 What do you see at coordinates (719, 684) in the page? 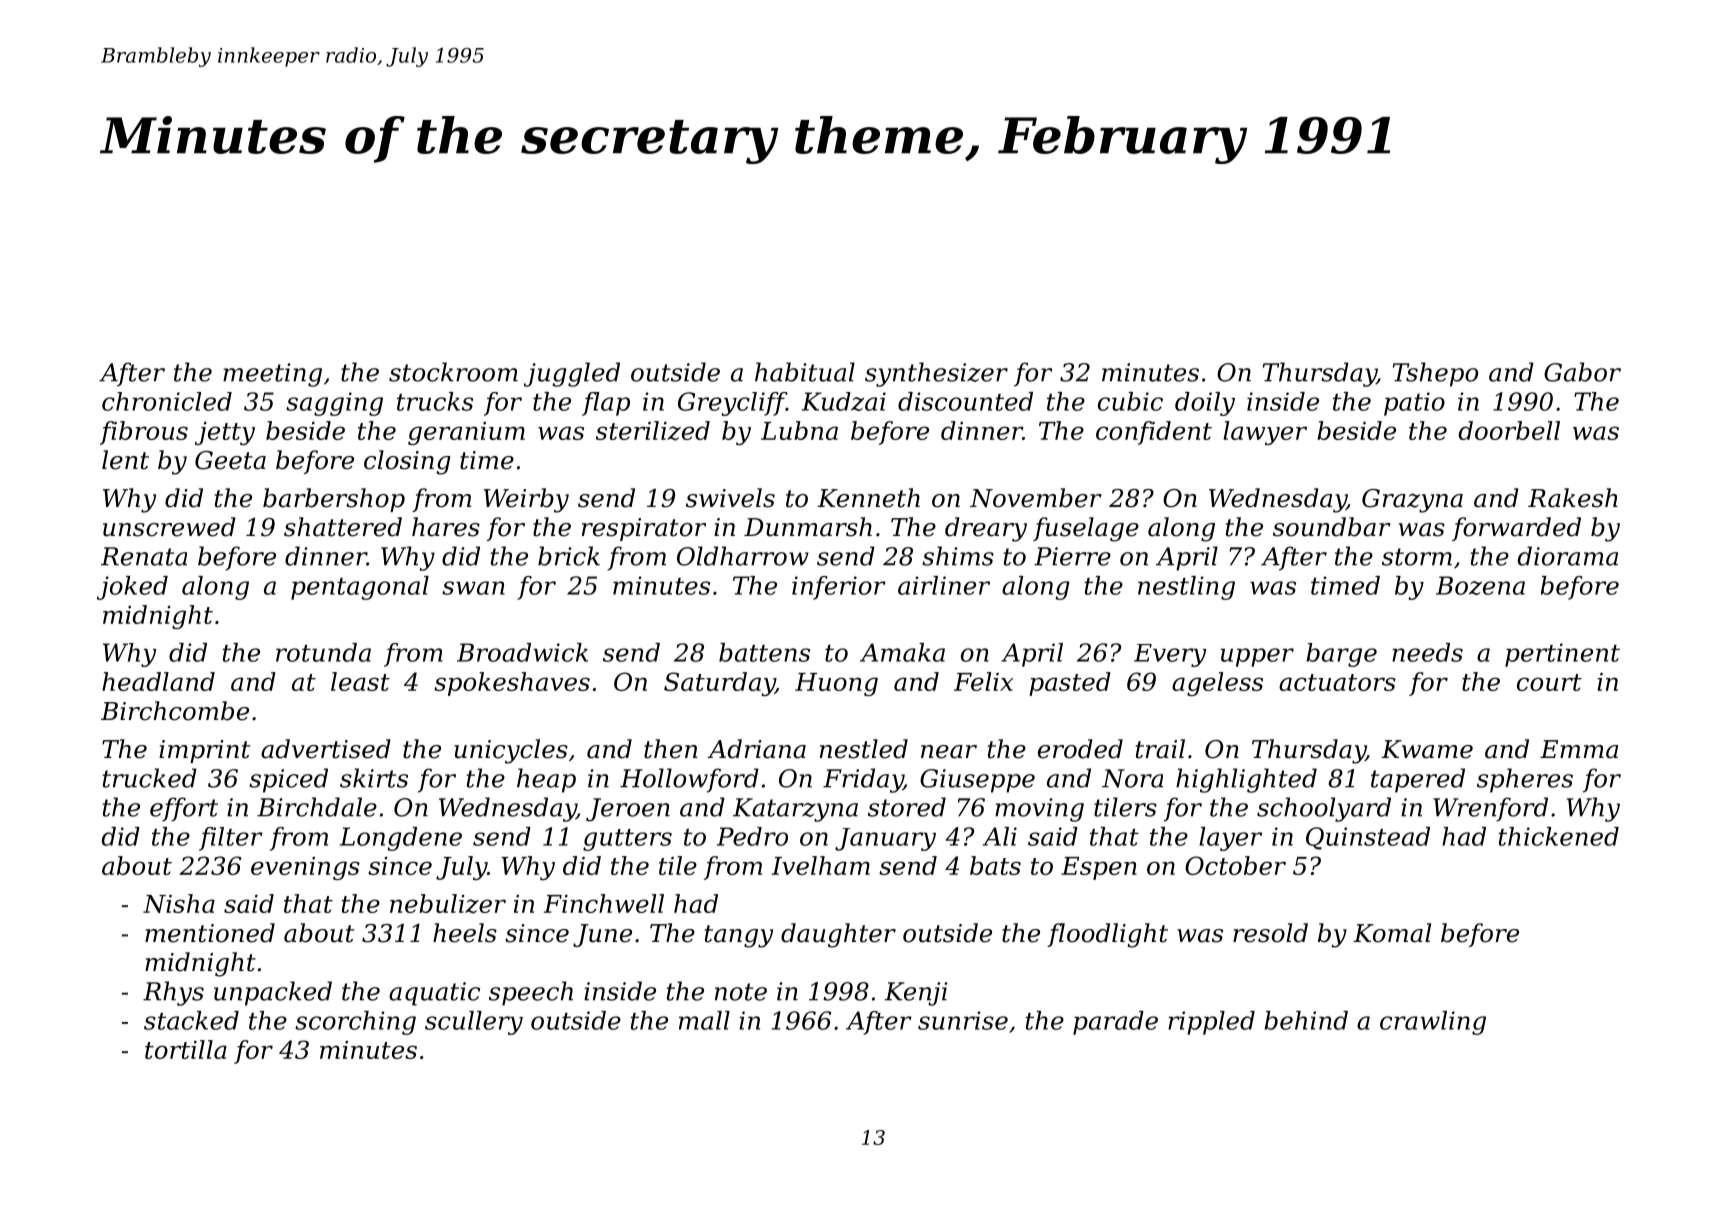
I see `Saturday` at bounding box center [719, 684].
